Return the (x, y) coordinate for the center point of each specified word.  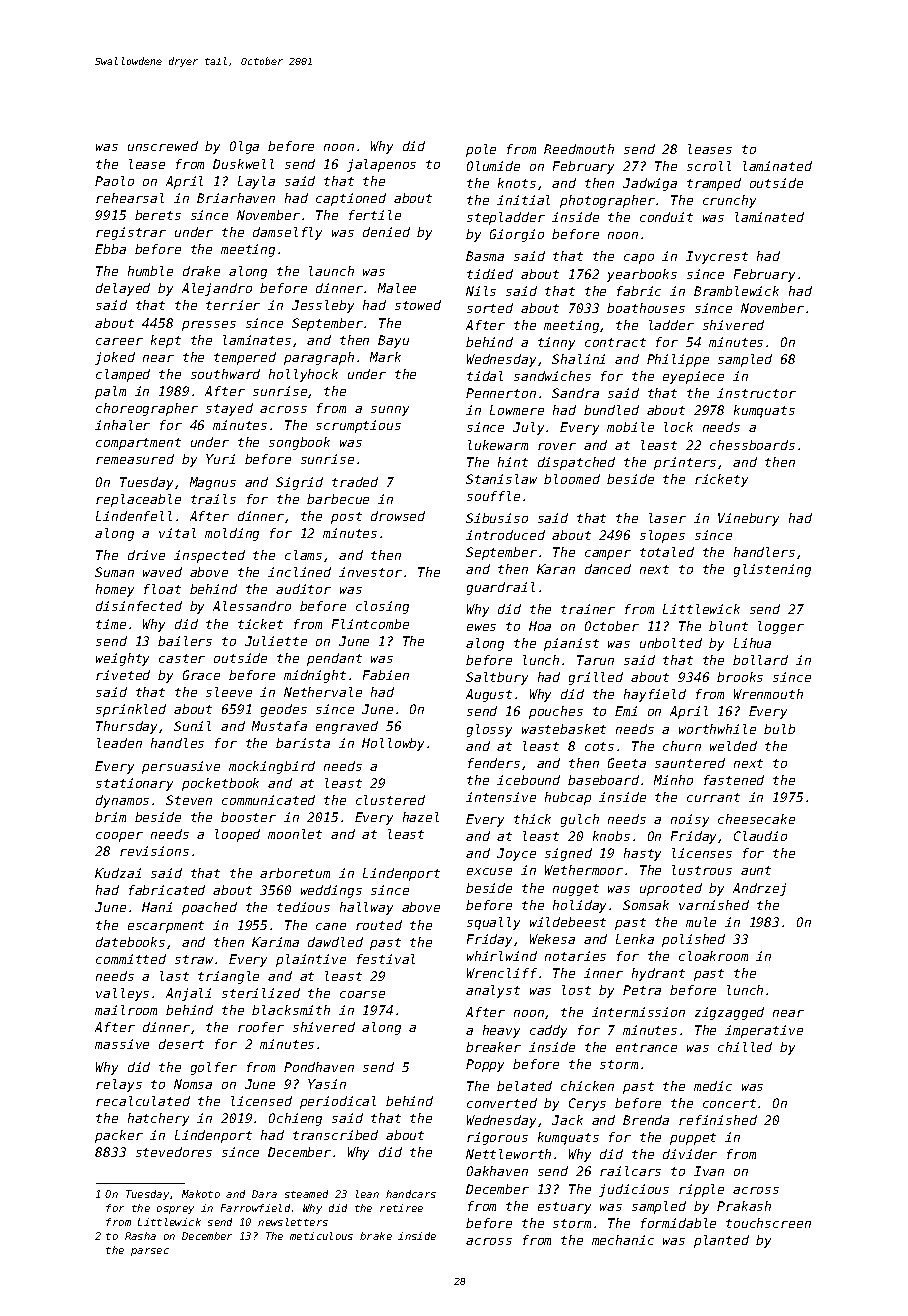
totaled (667, 552)
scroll (709, 166)
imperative (764, 1031)
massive (122, 1044)
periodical (338, 1102)
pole (481, 150)
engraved (347, 727)
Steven (189, 800)
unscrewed (163, 146)
